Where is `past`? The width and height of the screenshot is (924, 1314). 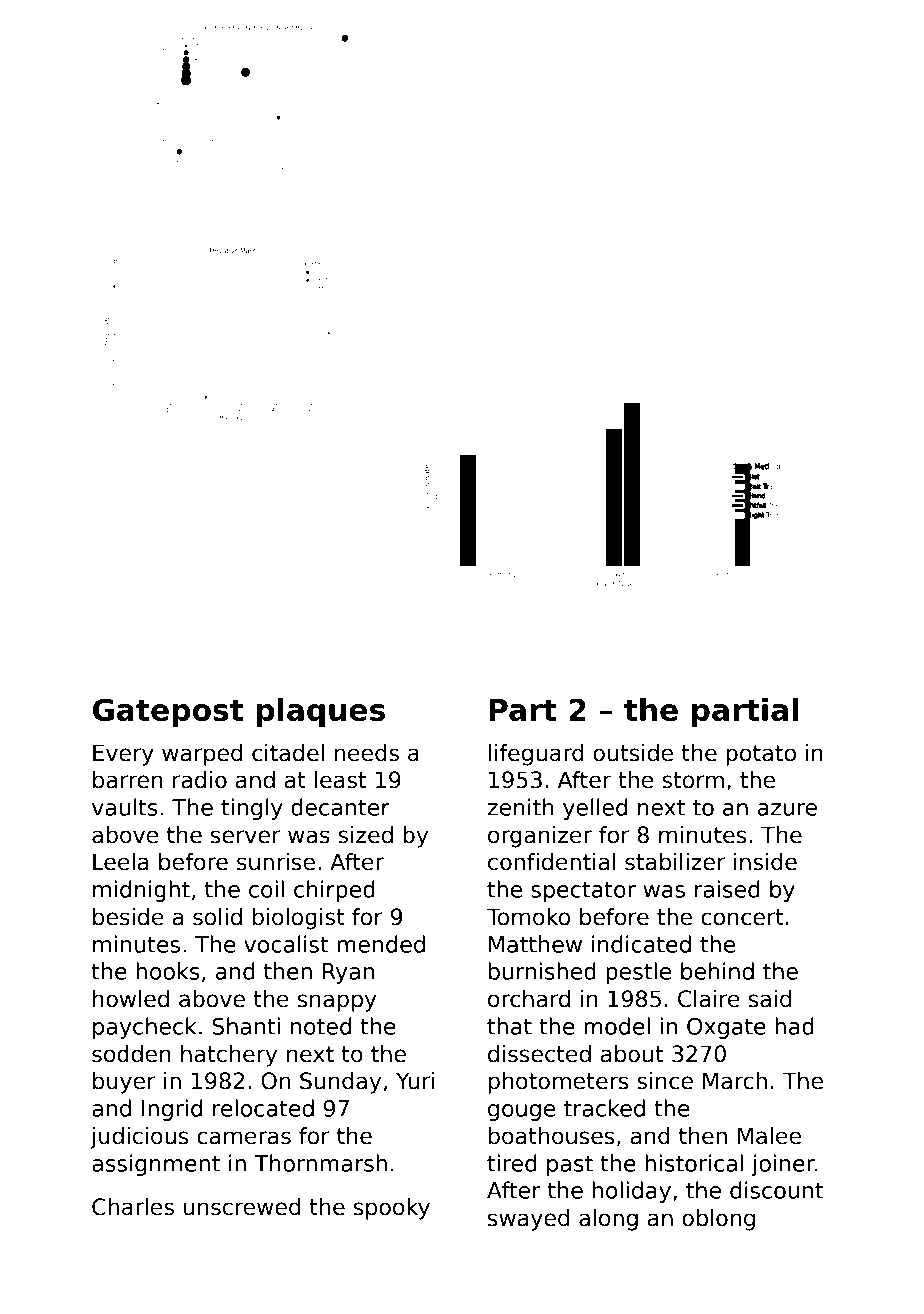
past is located at coordinates (570, 1166).
